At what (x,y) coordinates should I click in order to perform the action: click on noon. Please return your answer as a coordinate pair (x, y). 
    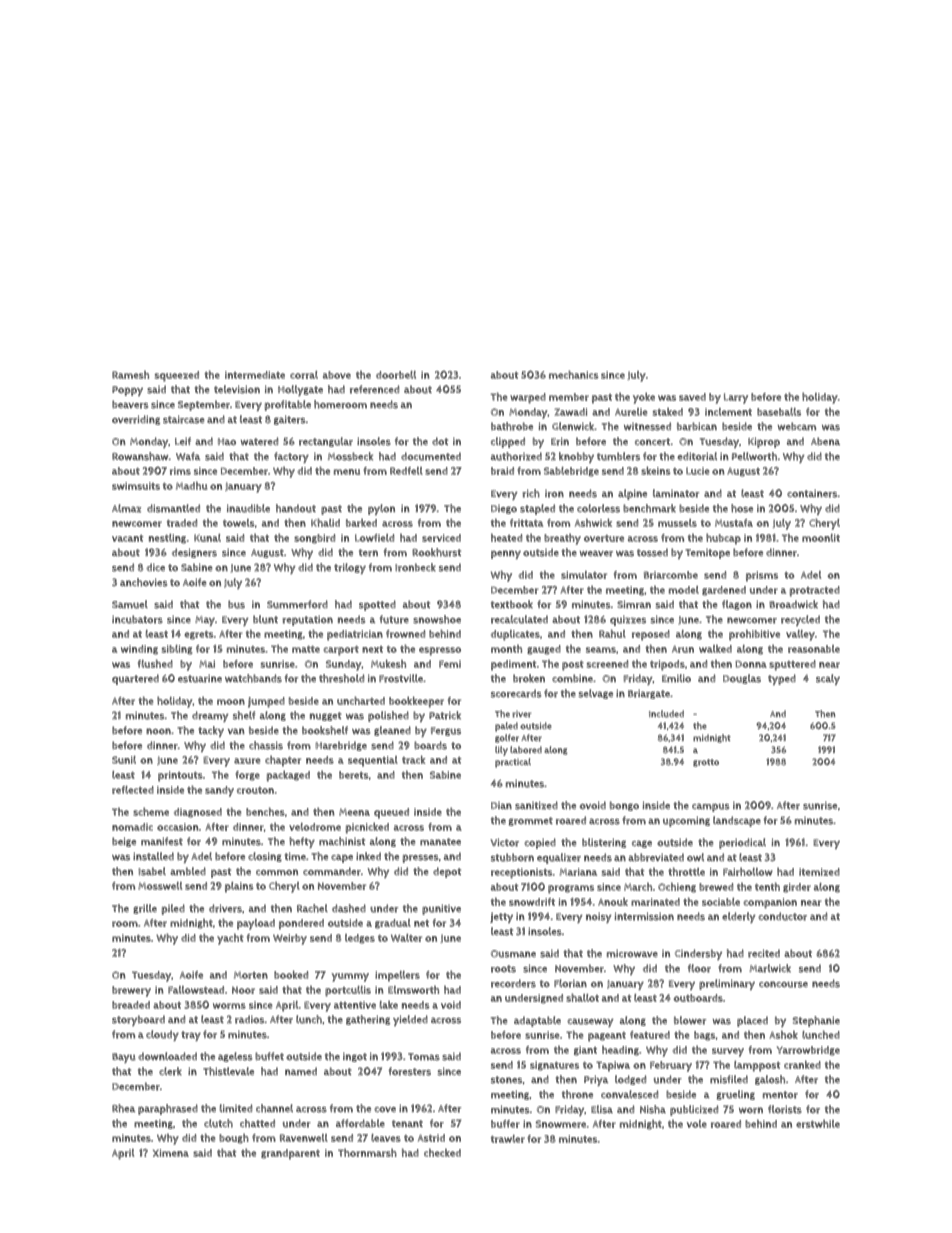
    Looking at the image, I should click on (158, 731).
